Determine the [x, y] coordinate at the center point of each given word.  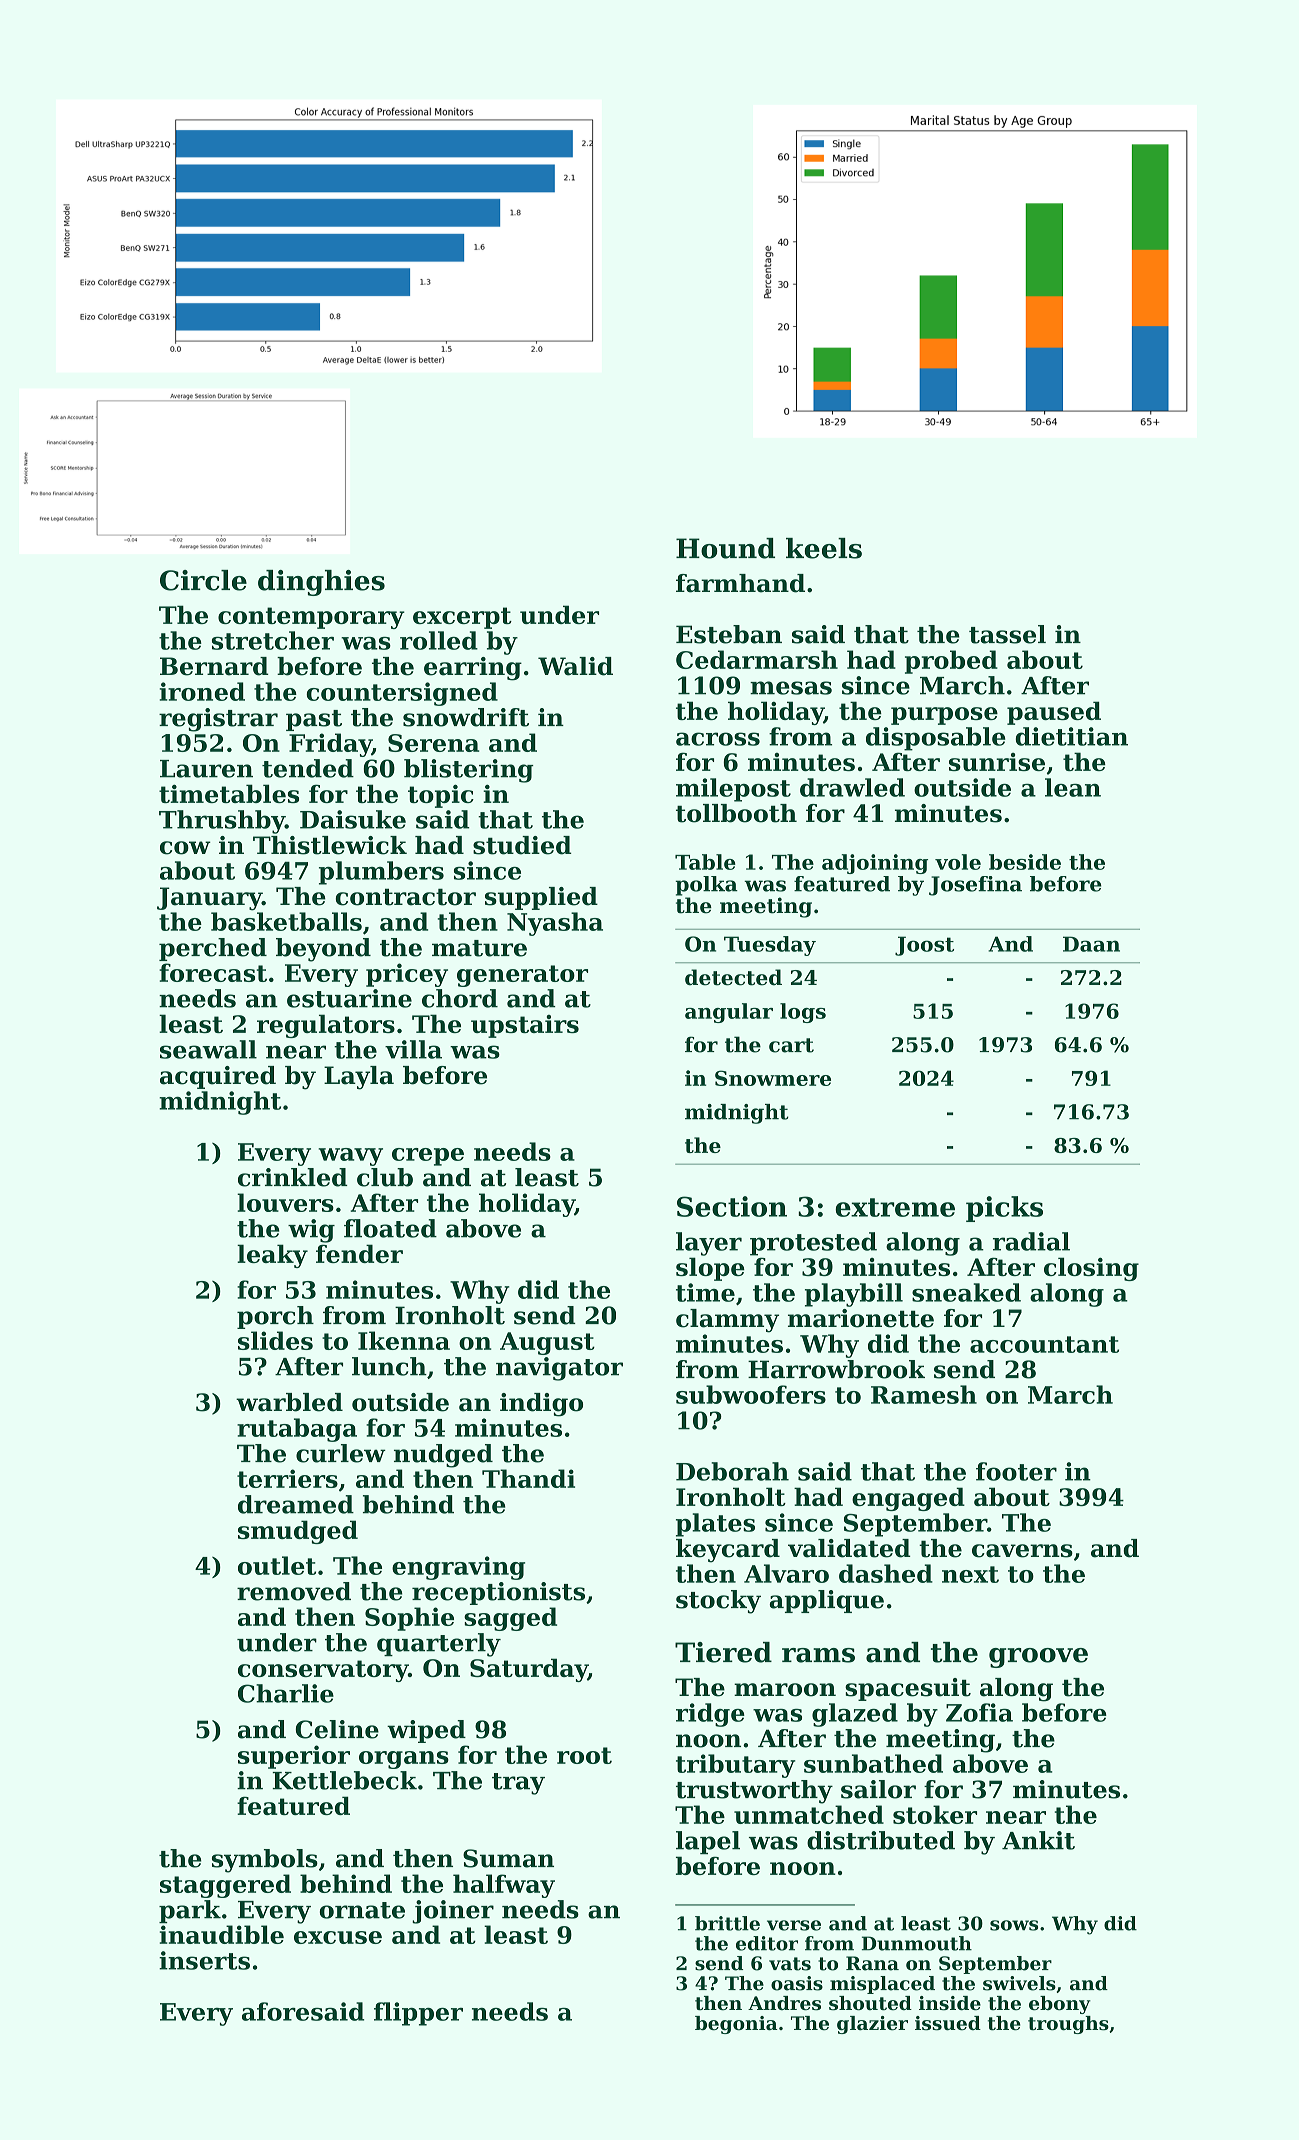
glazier [872, 2025]
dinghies [321, 583]
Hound [725, 548]
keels [824, 548]
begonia [736, 2025]
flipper [418, 2014]
